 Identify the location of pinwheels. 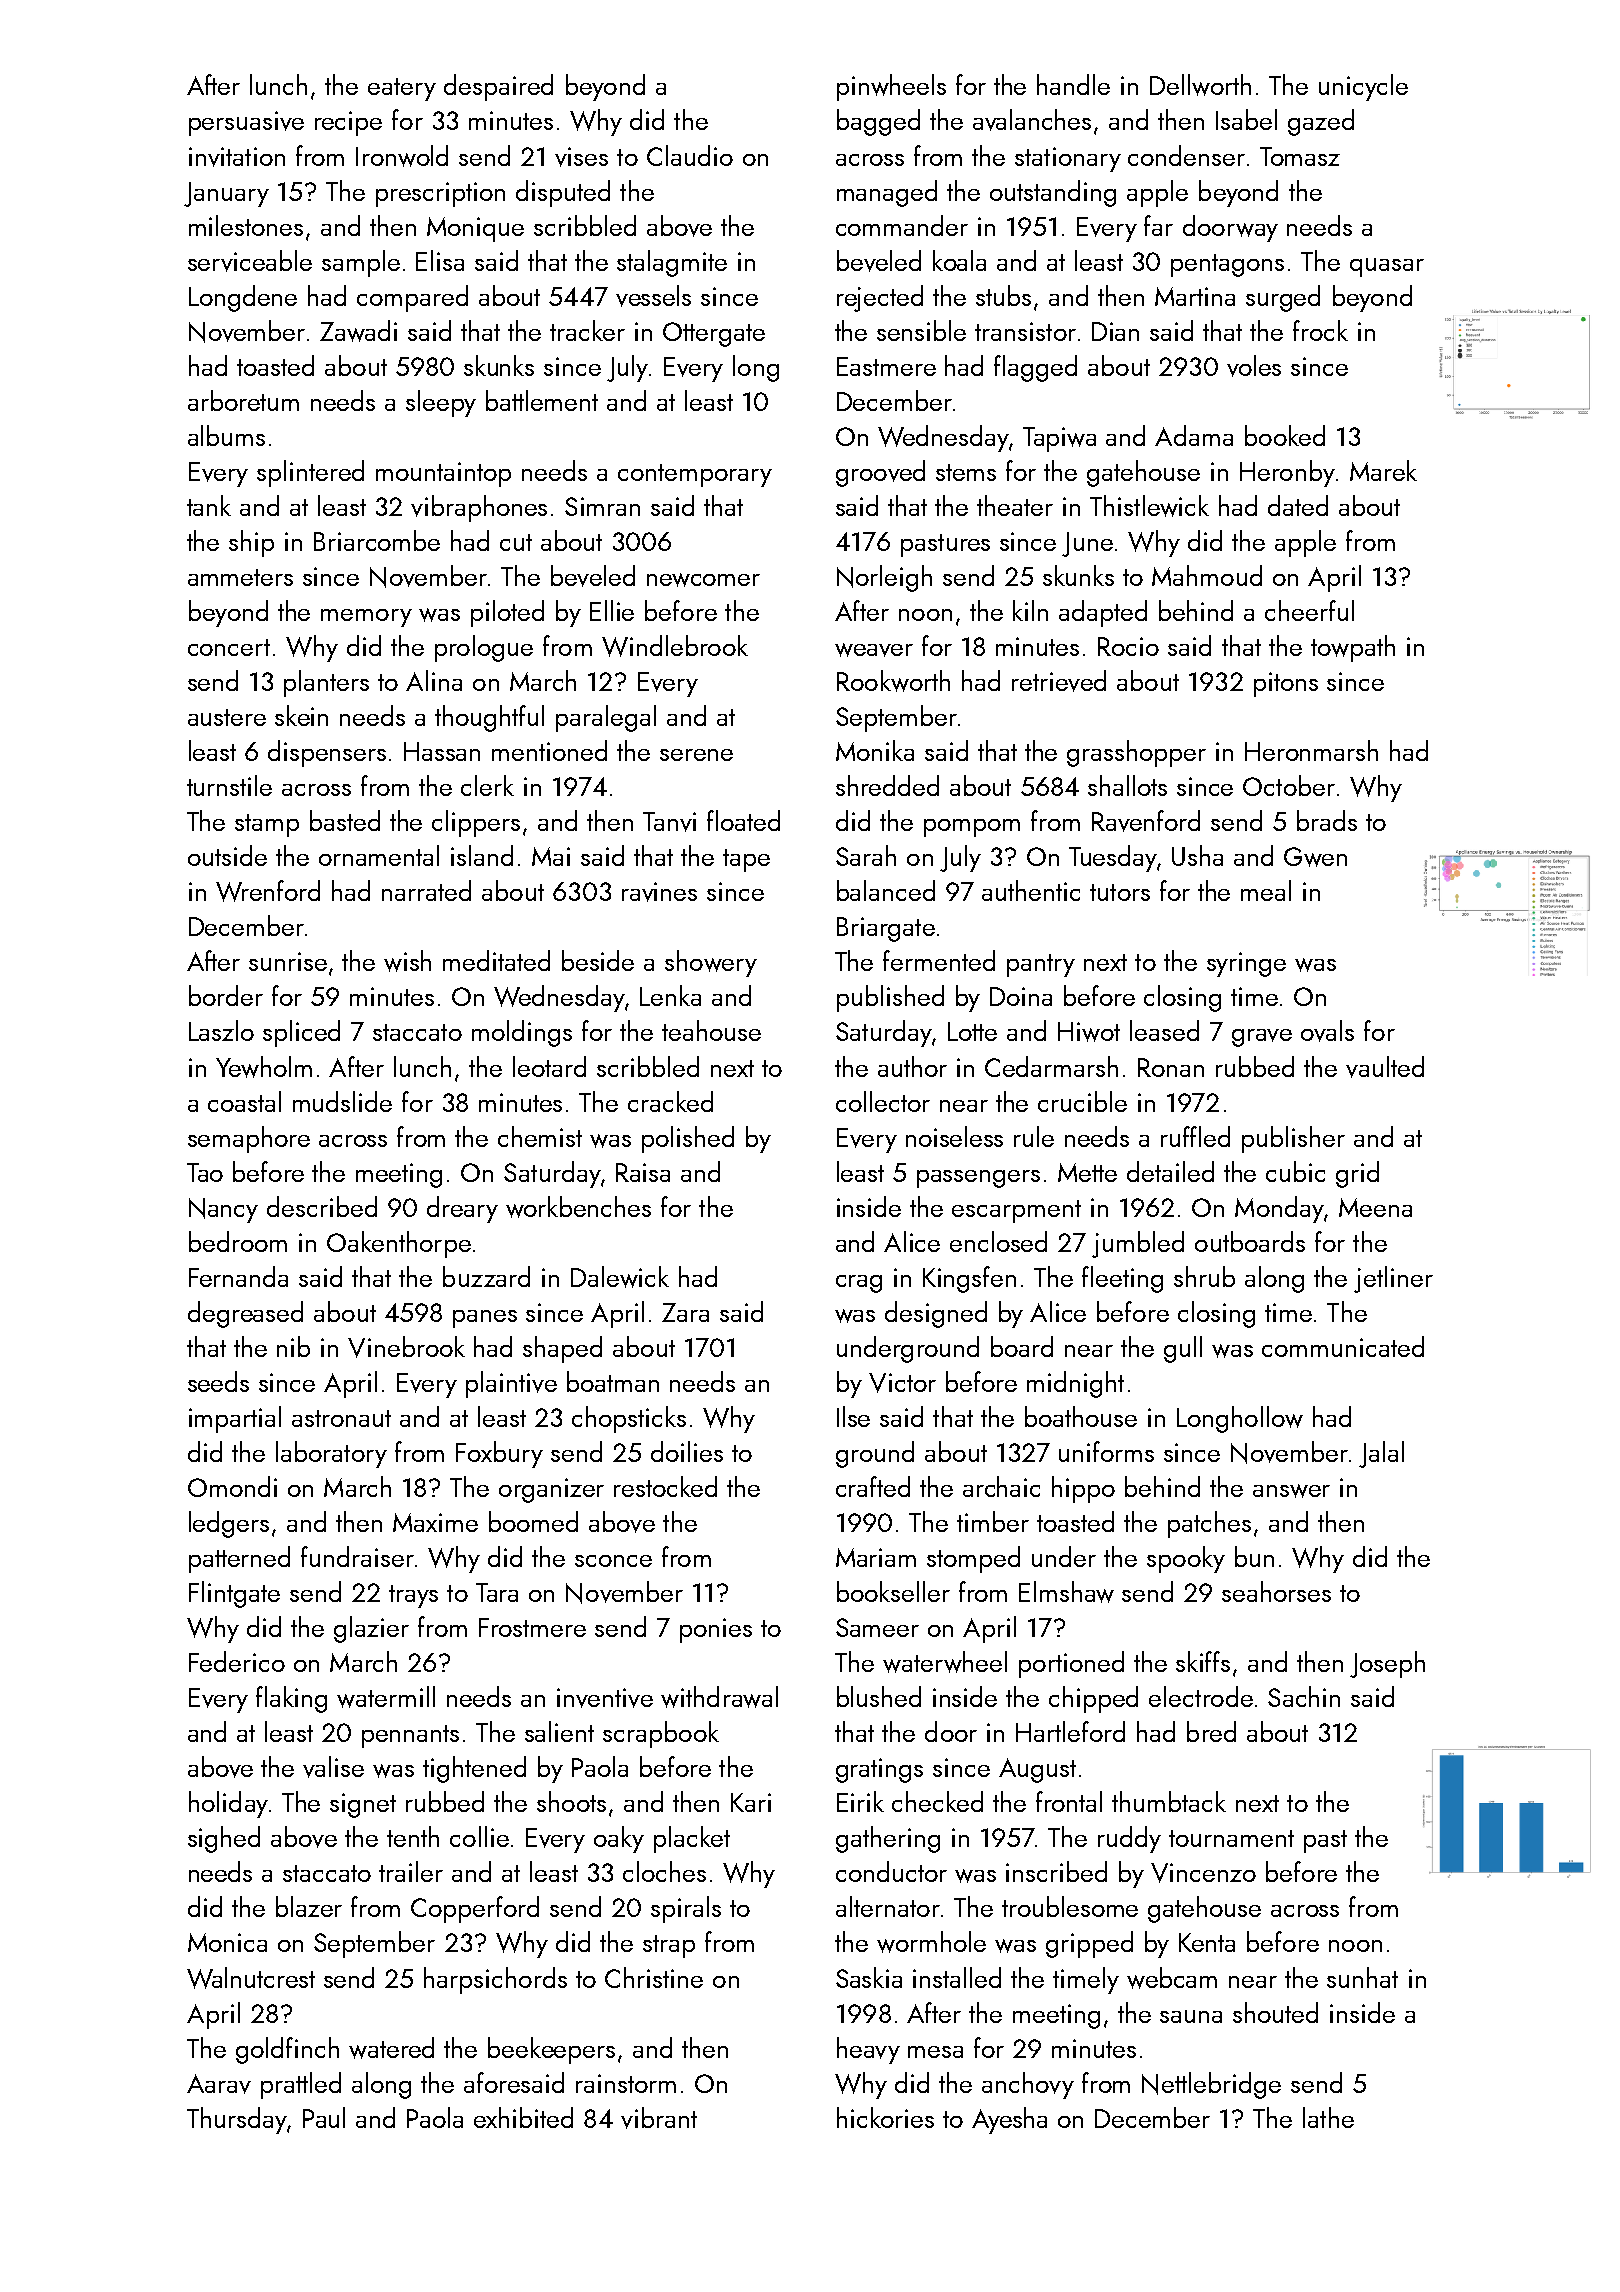
(891, 87).
